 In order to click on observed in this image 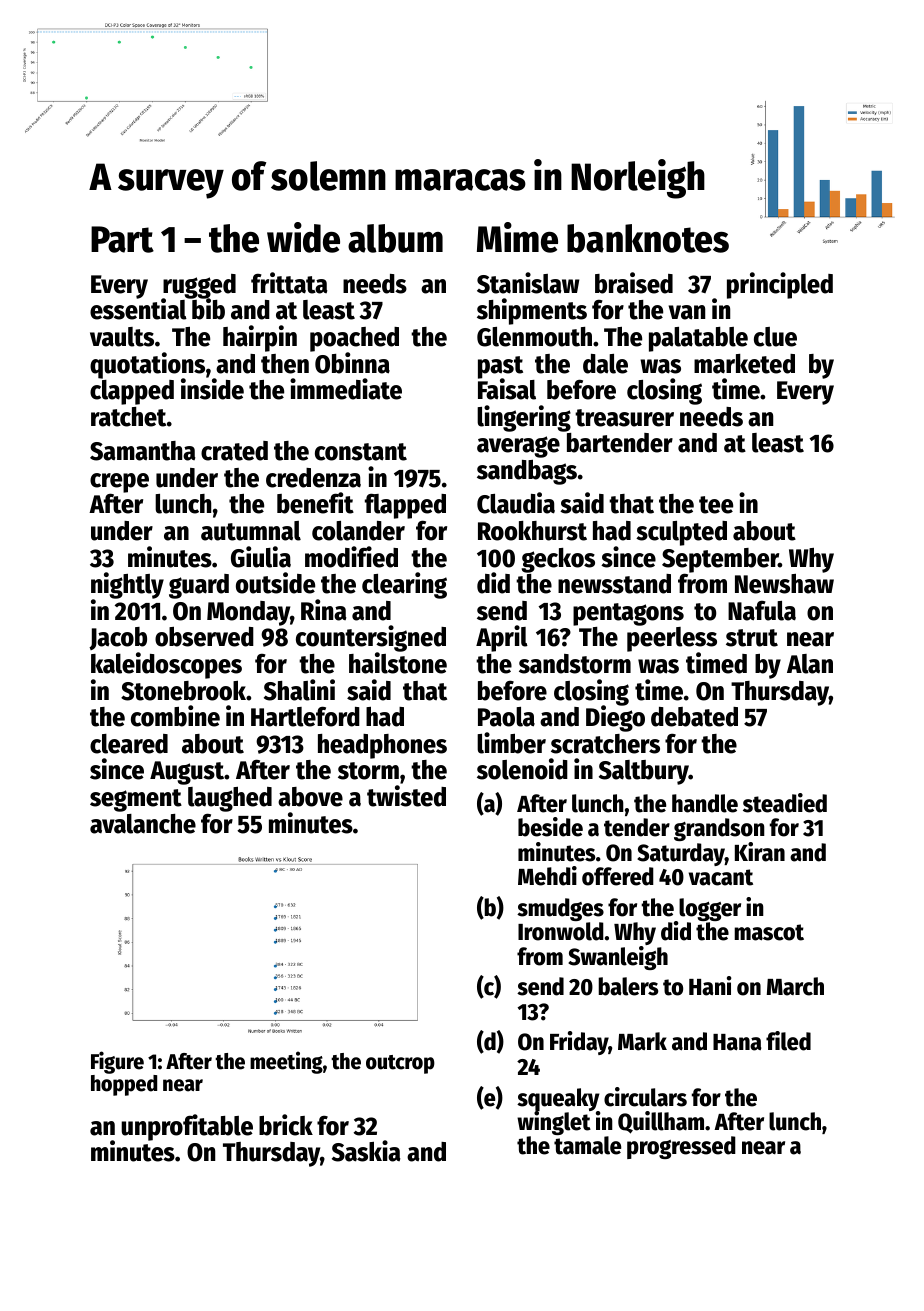, I will do `click(204, 637)`.
